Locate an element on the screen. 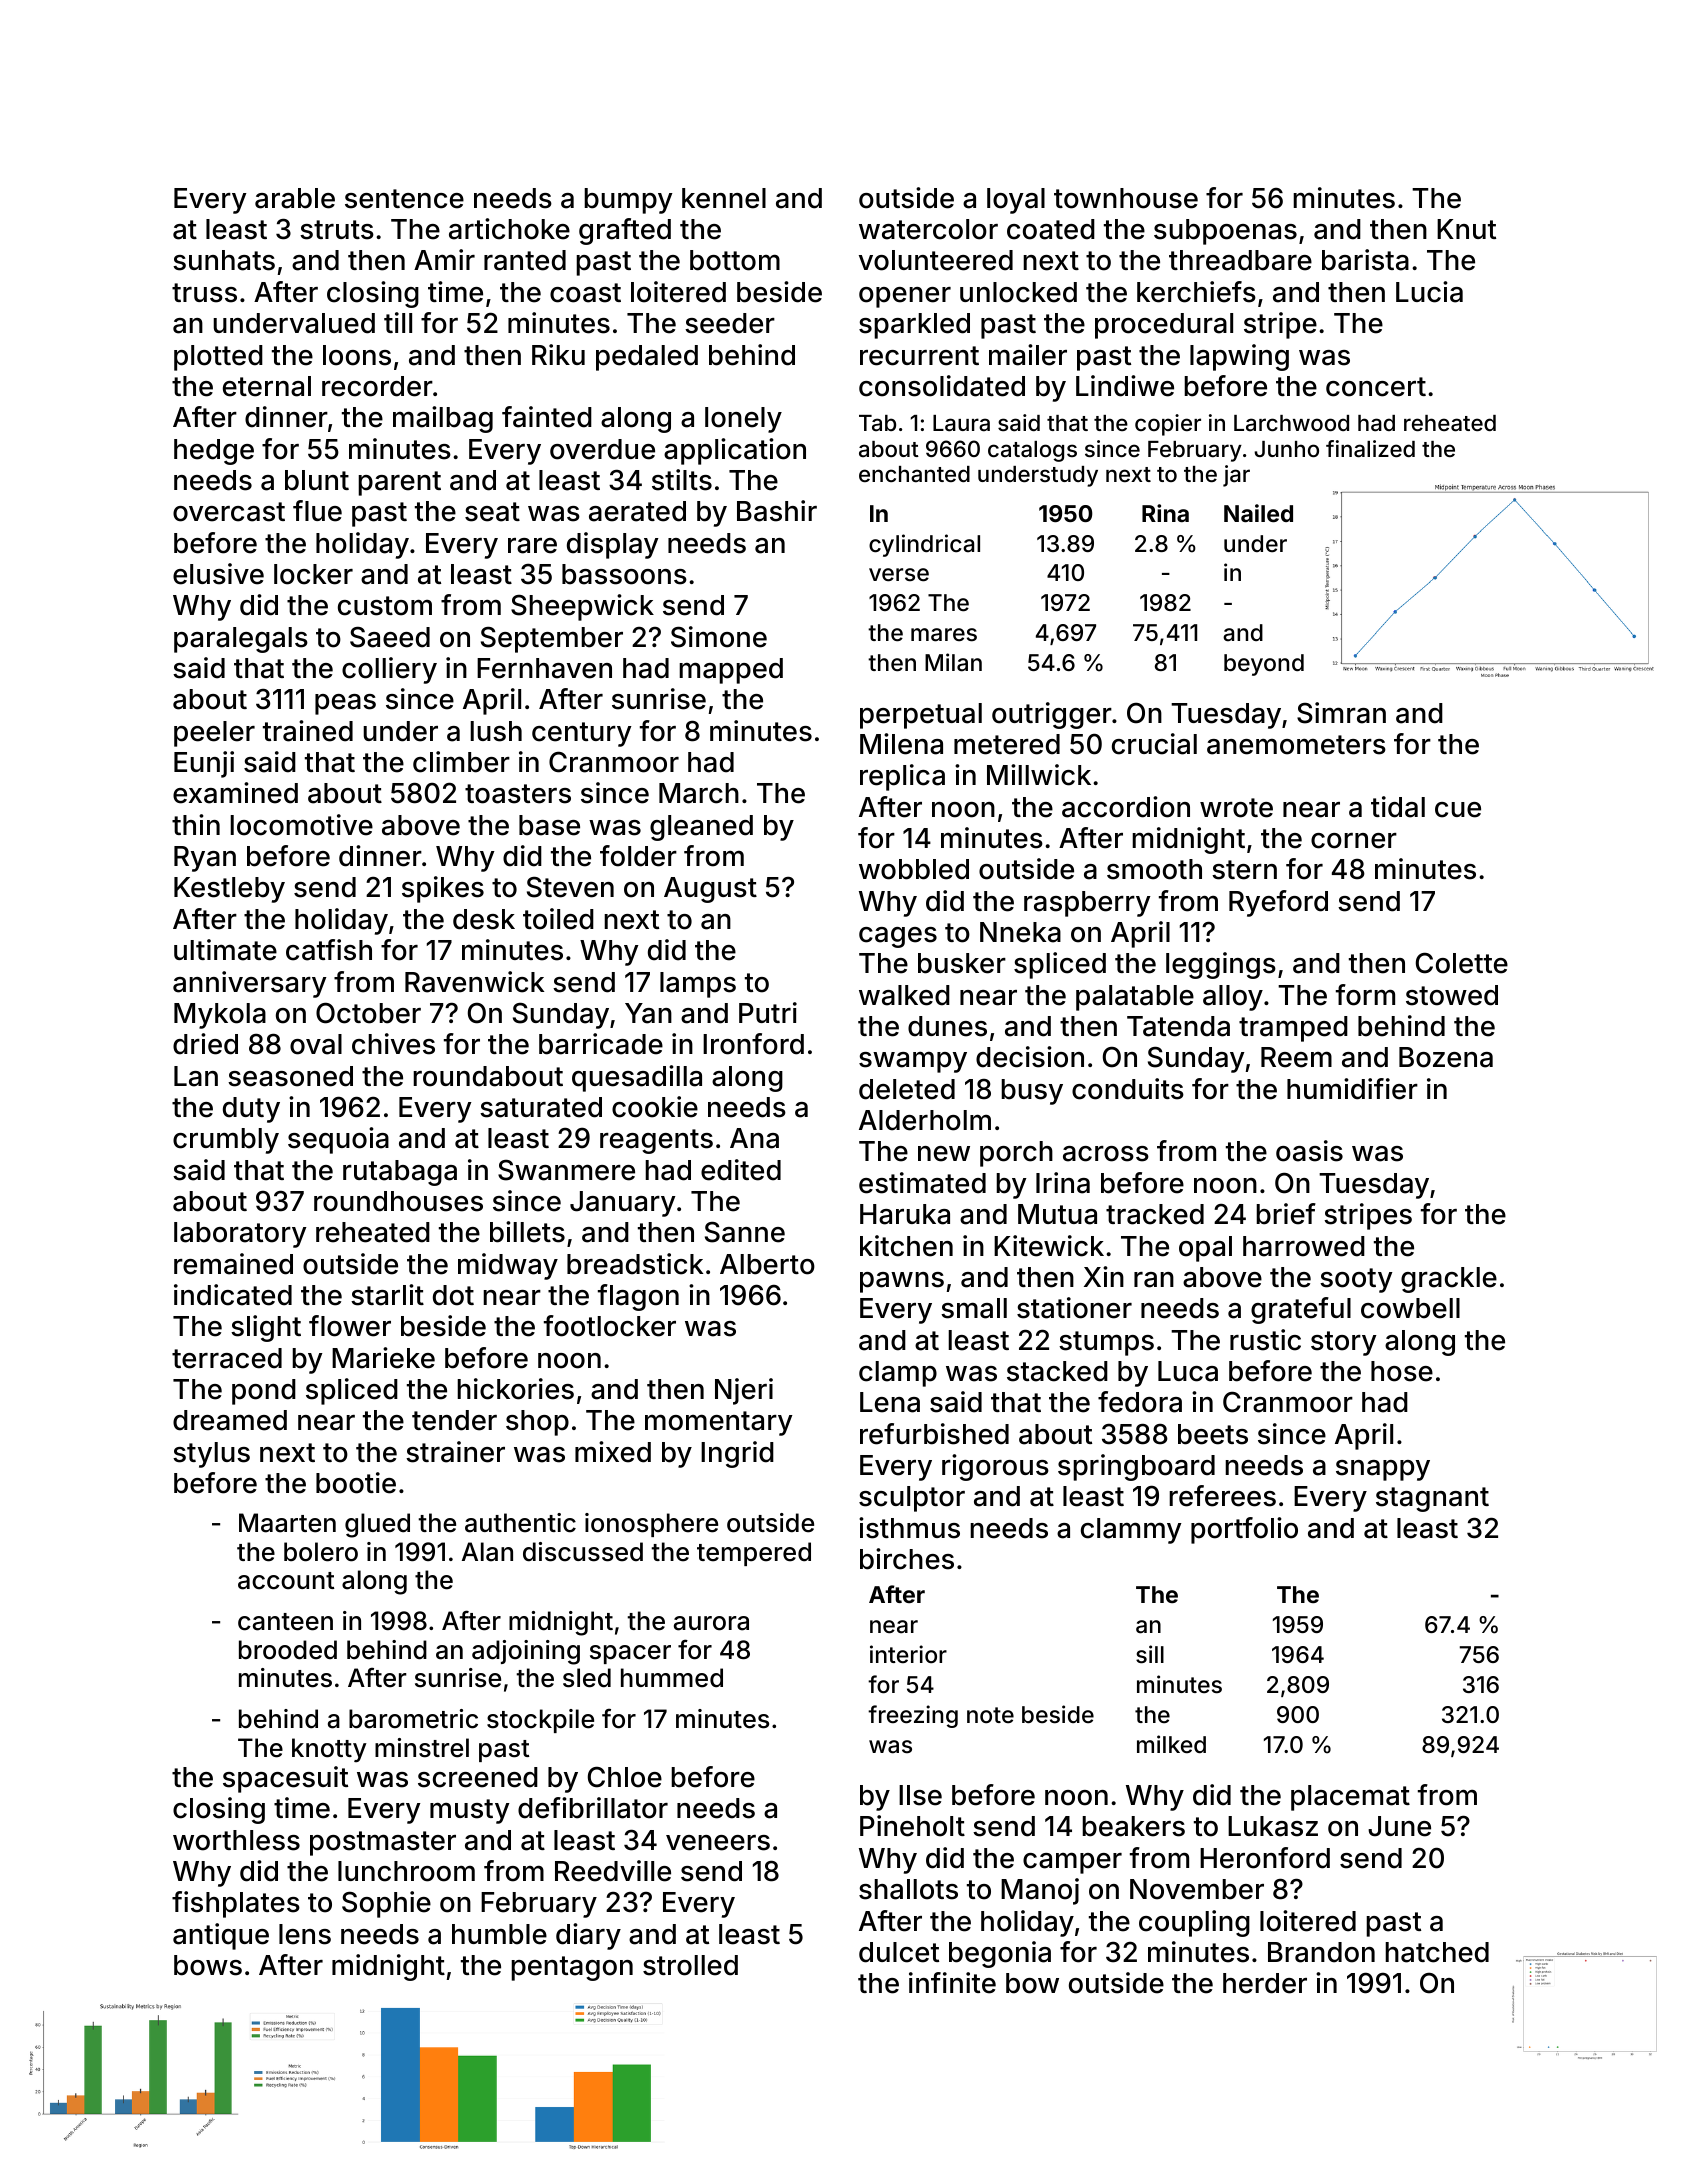 The image size is (1683, 2178). truss is located at coordinates (204, 293).
